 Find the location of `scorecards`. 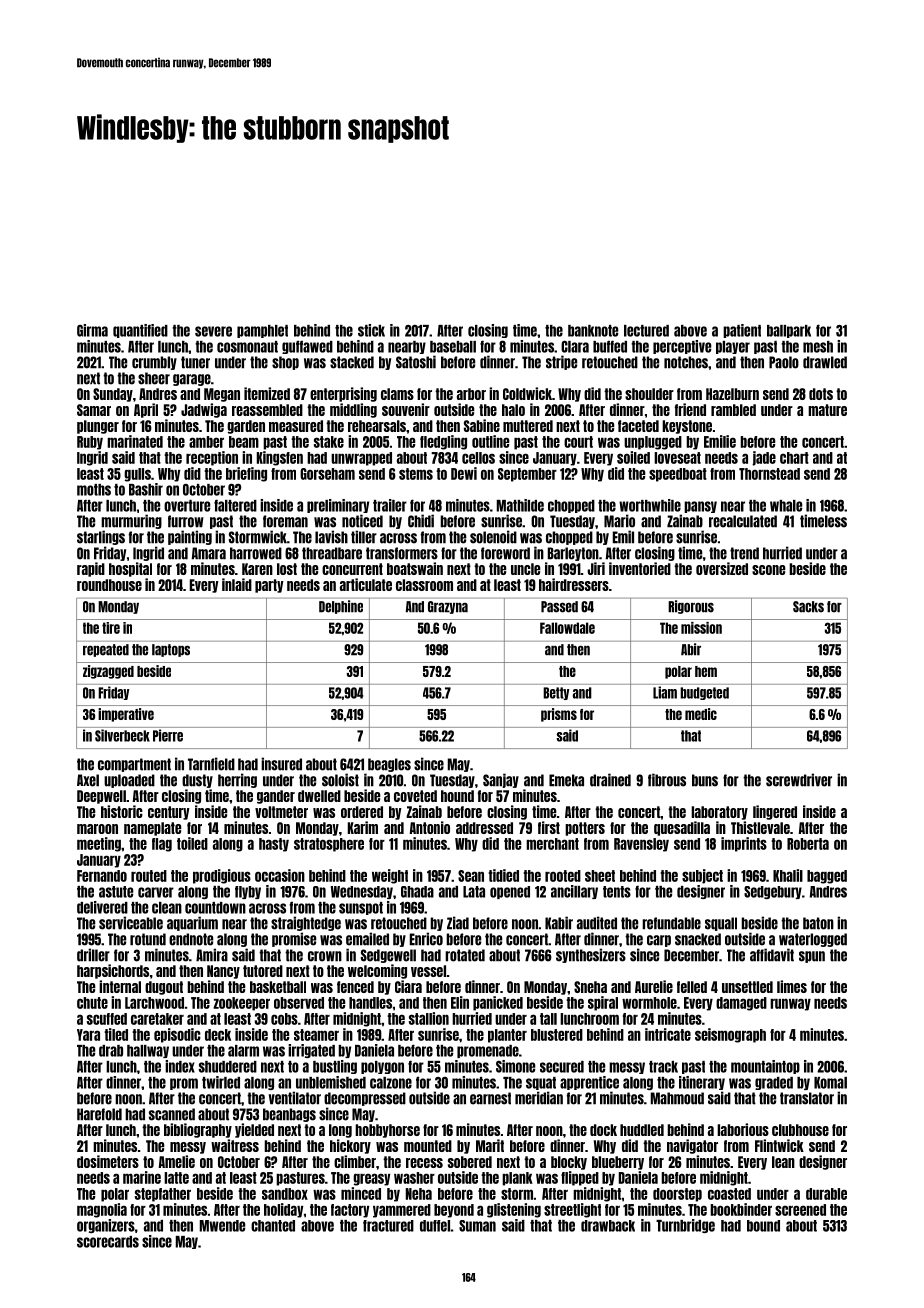

scorecards is located at coordinates (108, 1242).
